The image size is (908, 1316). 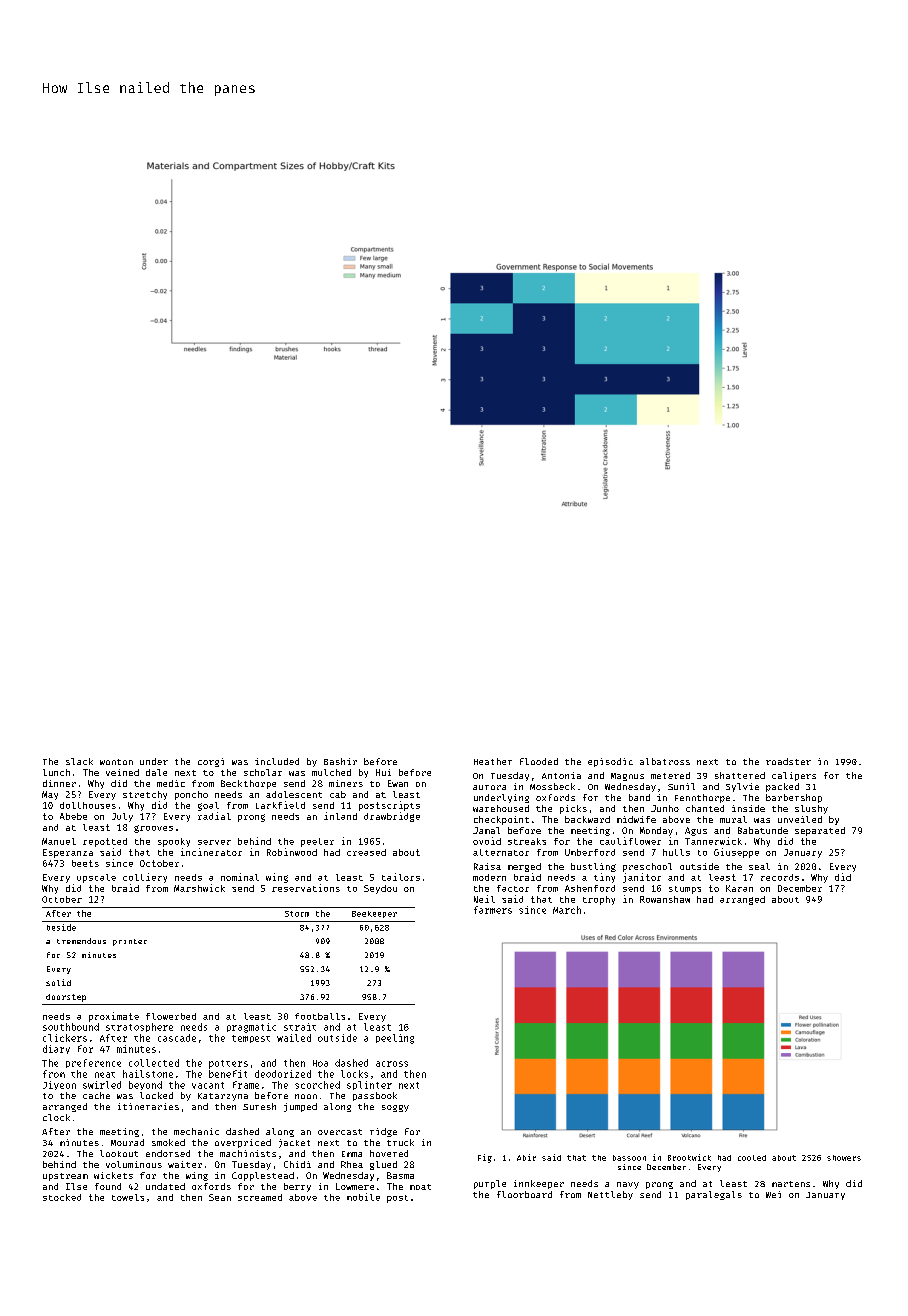 I want to click on Rowanshaw, so click(x=665, y=899).
